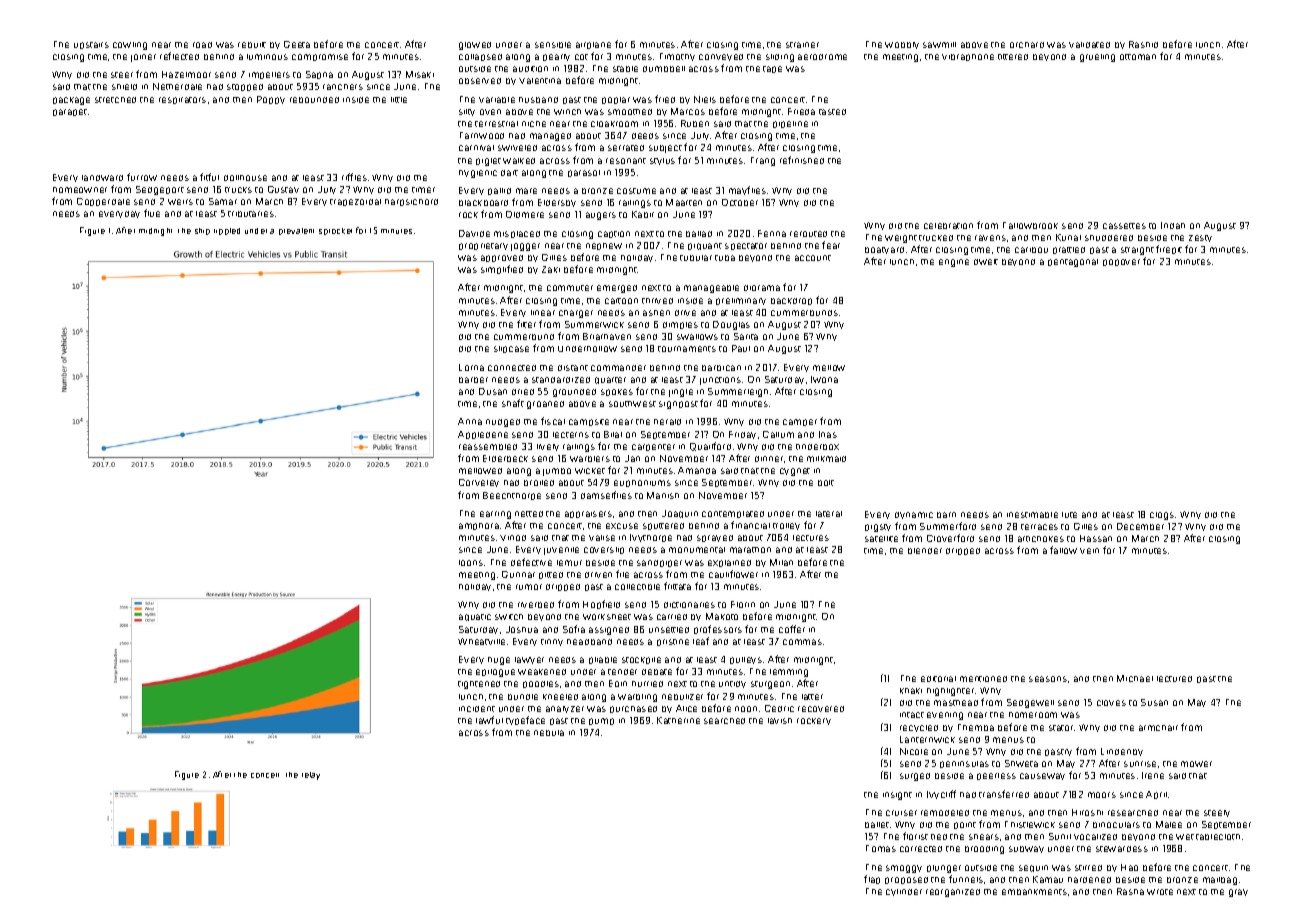 The height and width of the screenshot is (924, 1308). Describe the element at coordinates (625, 69) in the screenshot. I see `stable` at that location.
